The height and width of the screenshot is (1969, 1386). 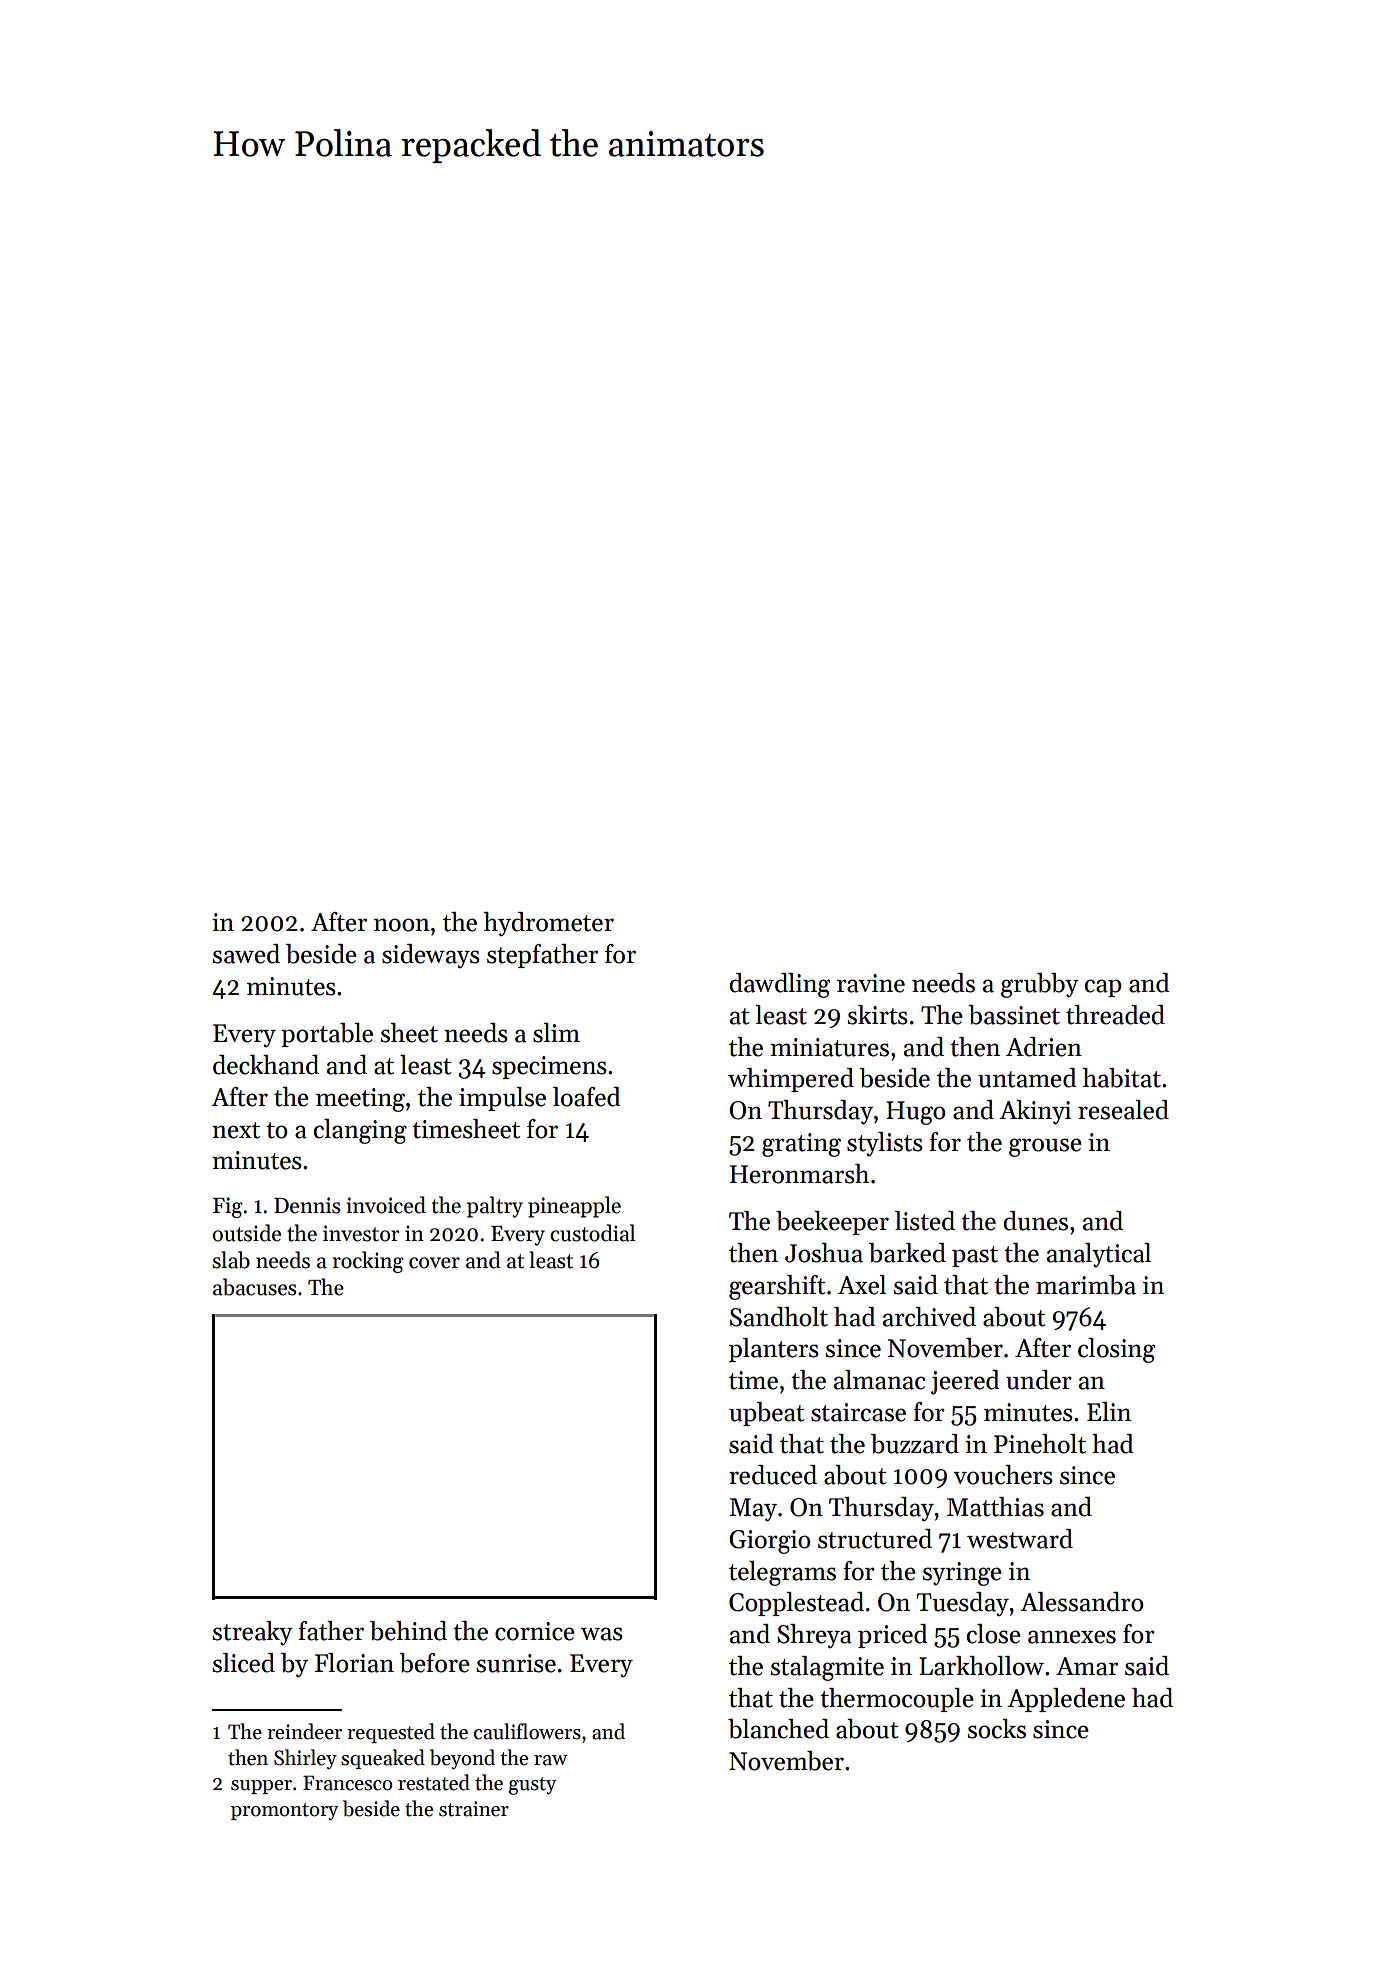 I want to click on closing, so click(x=1116, y=1350).
